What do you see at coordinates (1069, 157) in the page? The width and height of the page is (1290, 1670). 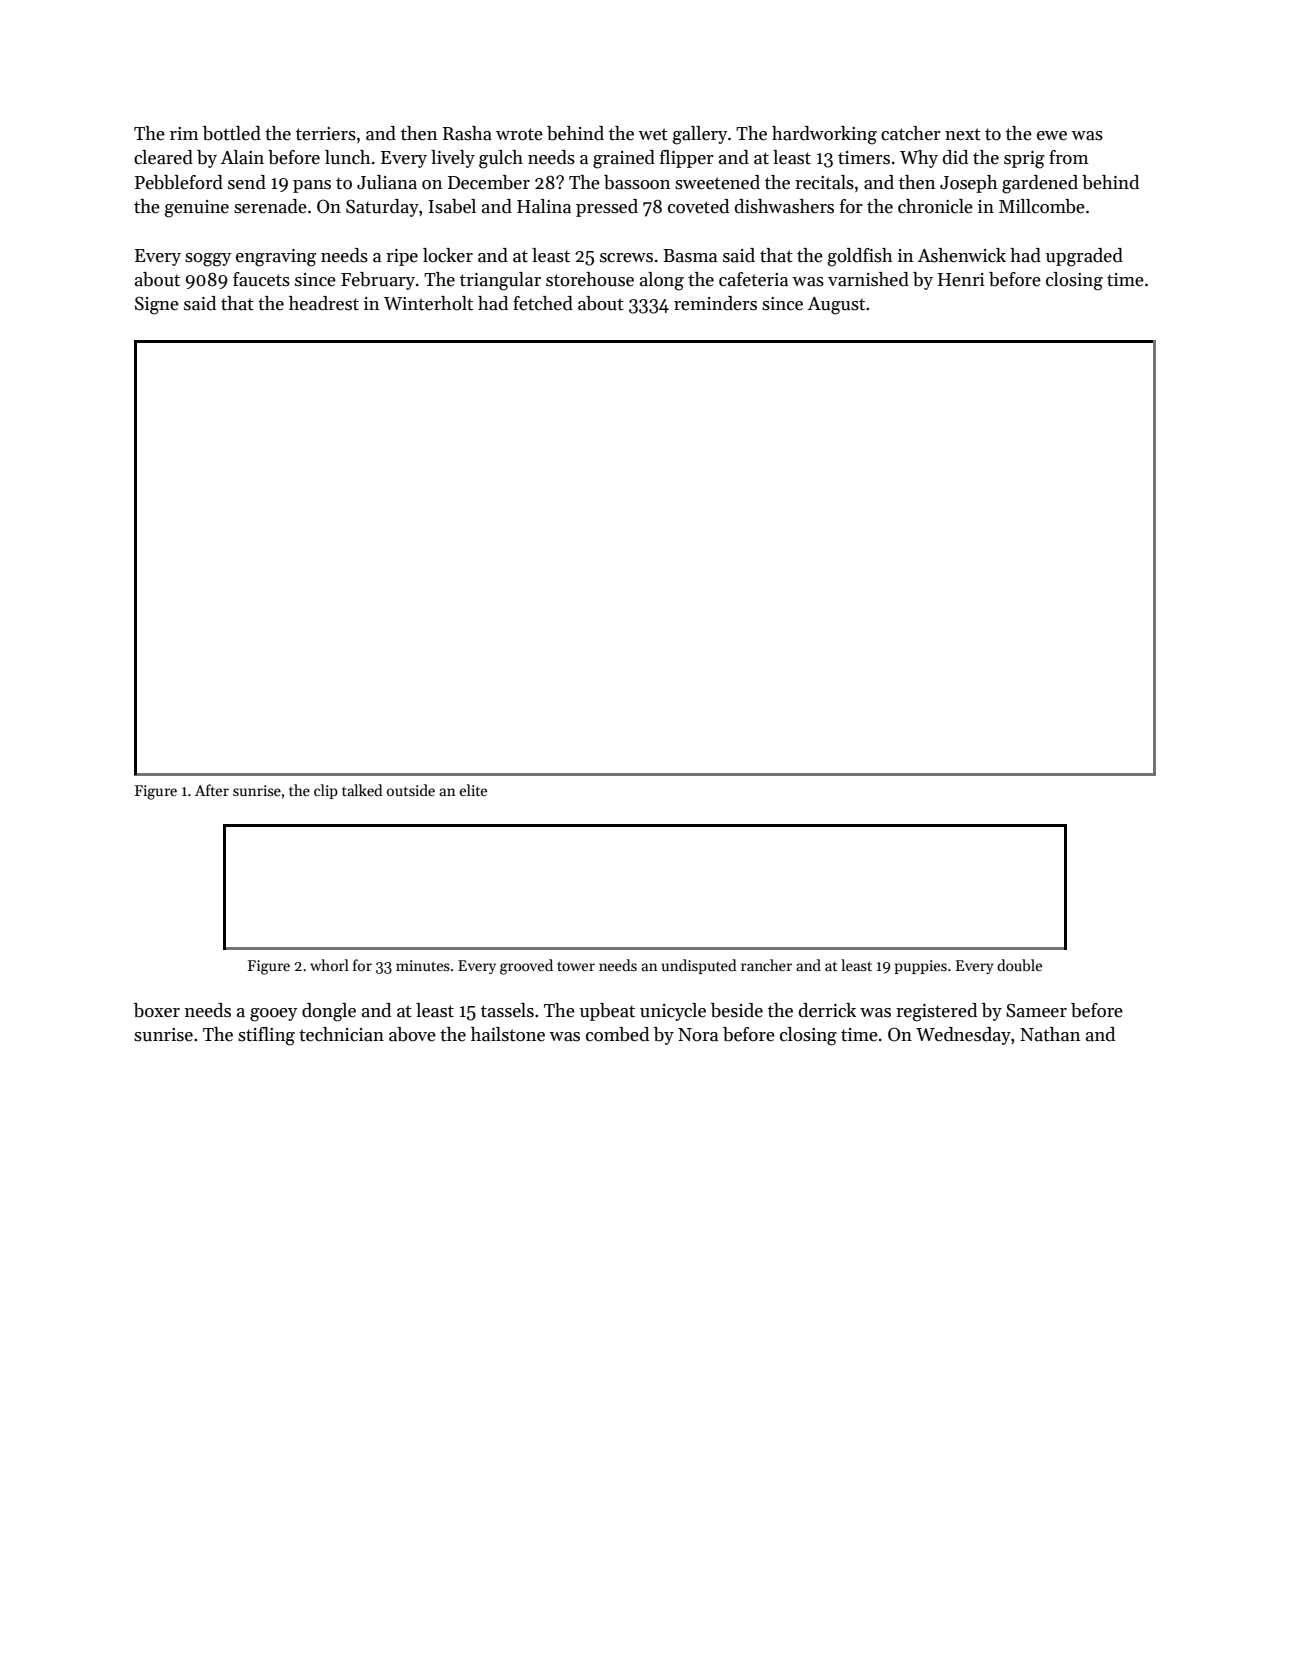 I see `from` at bounding box center [1069, 157].
